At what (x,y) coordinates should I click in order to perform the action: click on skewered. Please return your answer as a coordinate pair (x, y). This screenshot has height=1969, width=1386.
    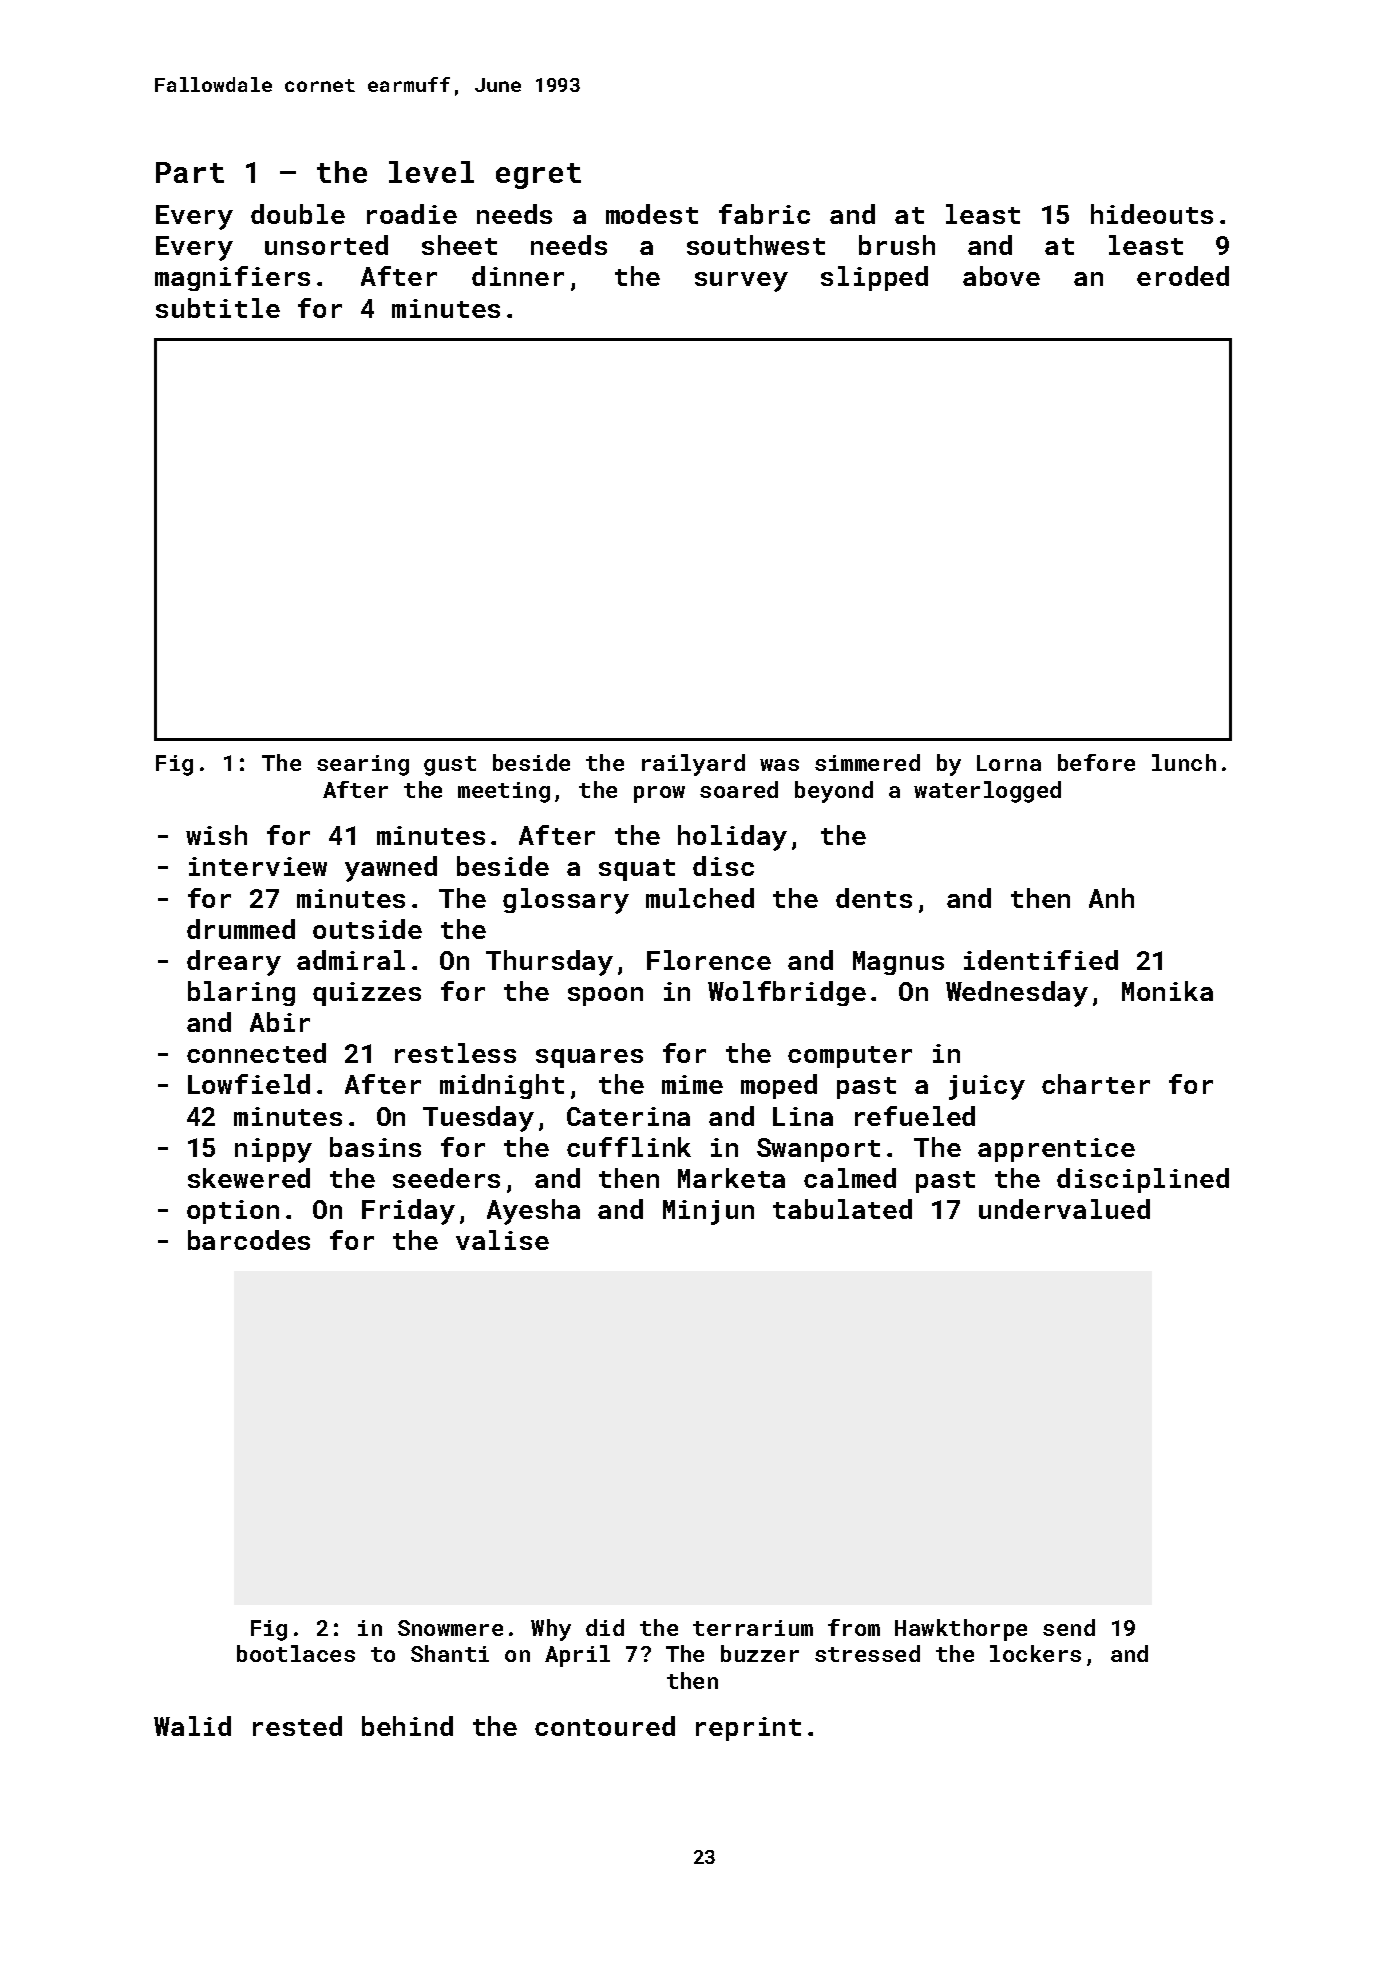
    Looking at the image, I should click on (249, 1178).
